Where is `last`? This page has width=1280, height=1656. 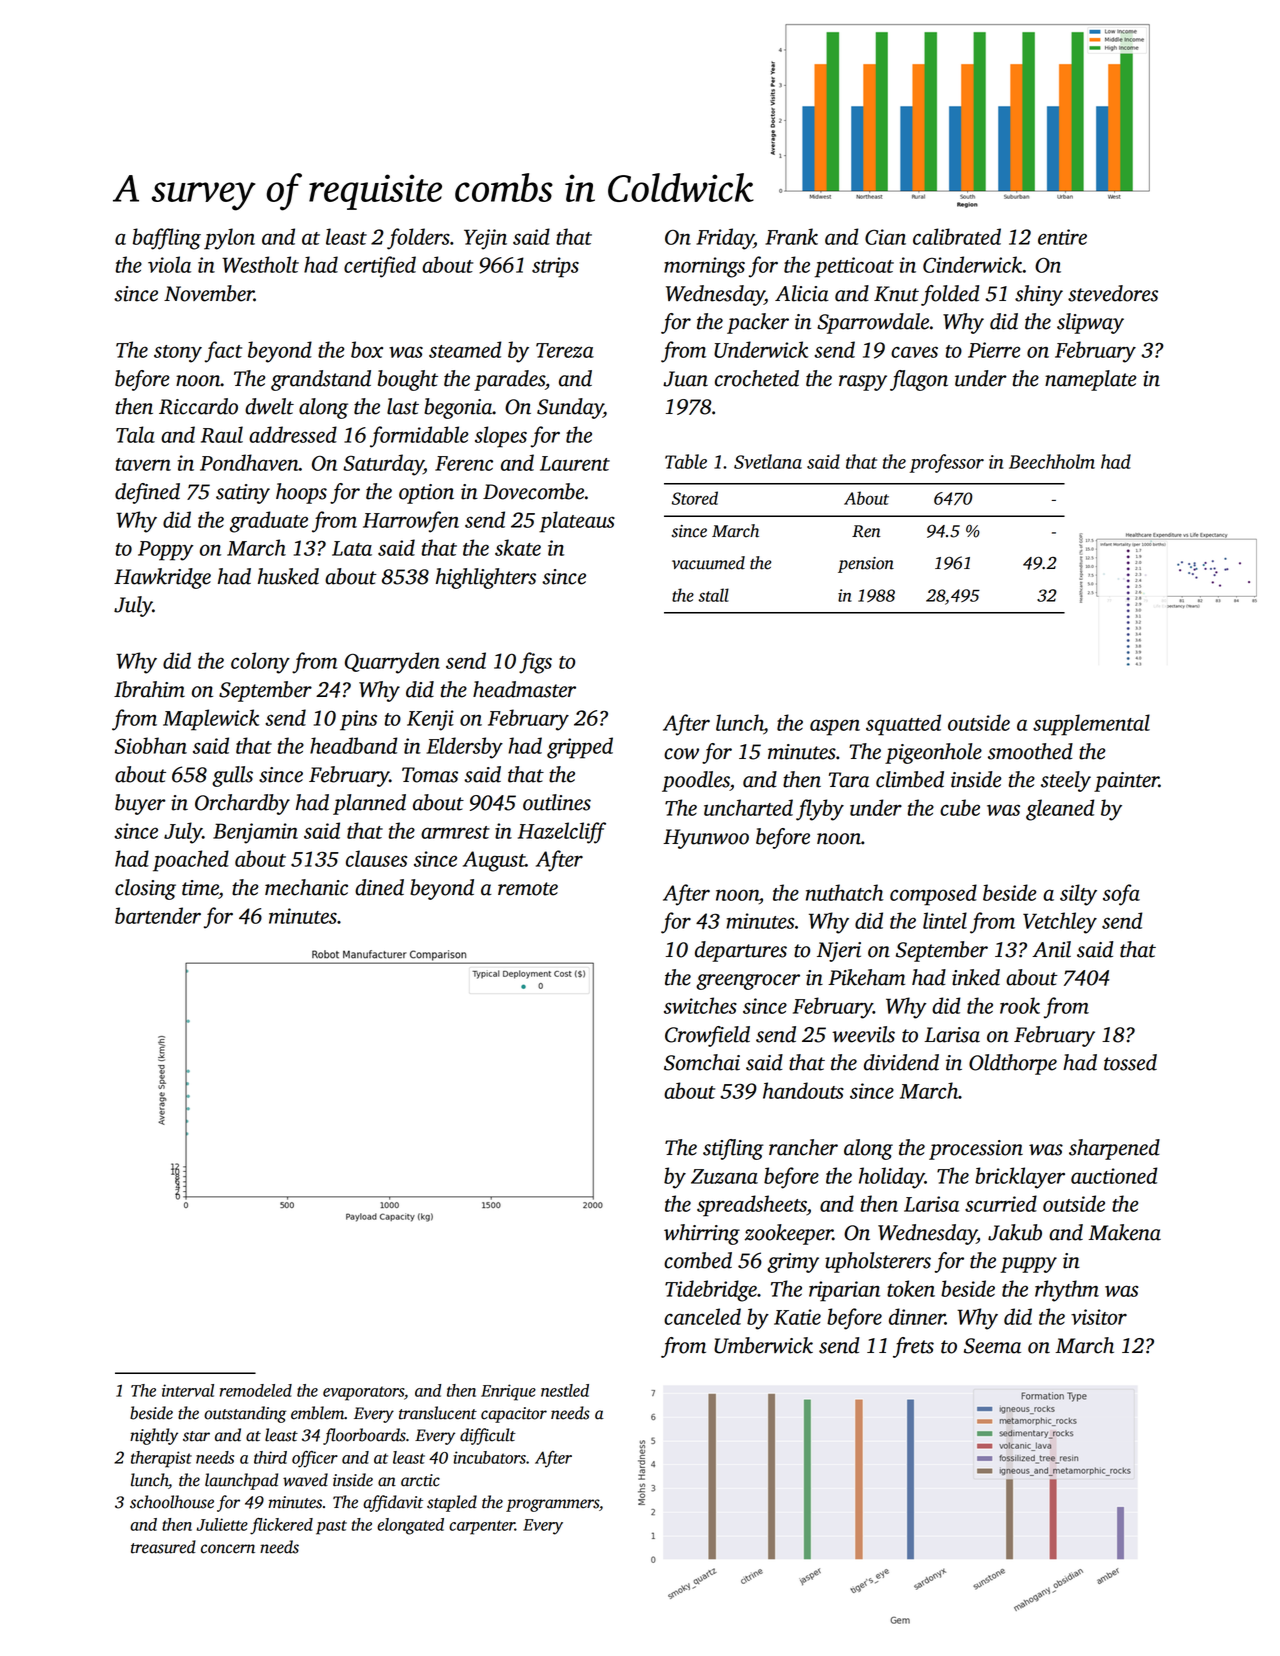
last is located at coordinates (403, 406).
